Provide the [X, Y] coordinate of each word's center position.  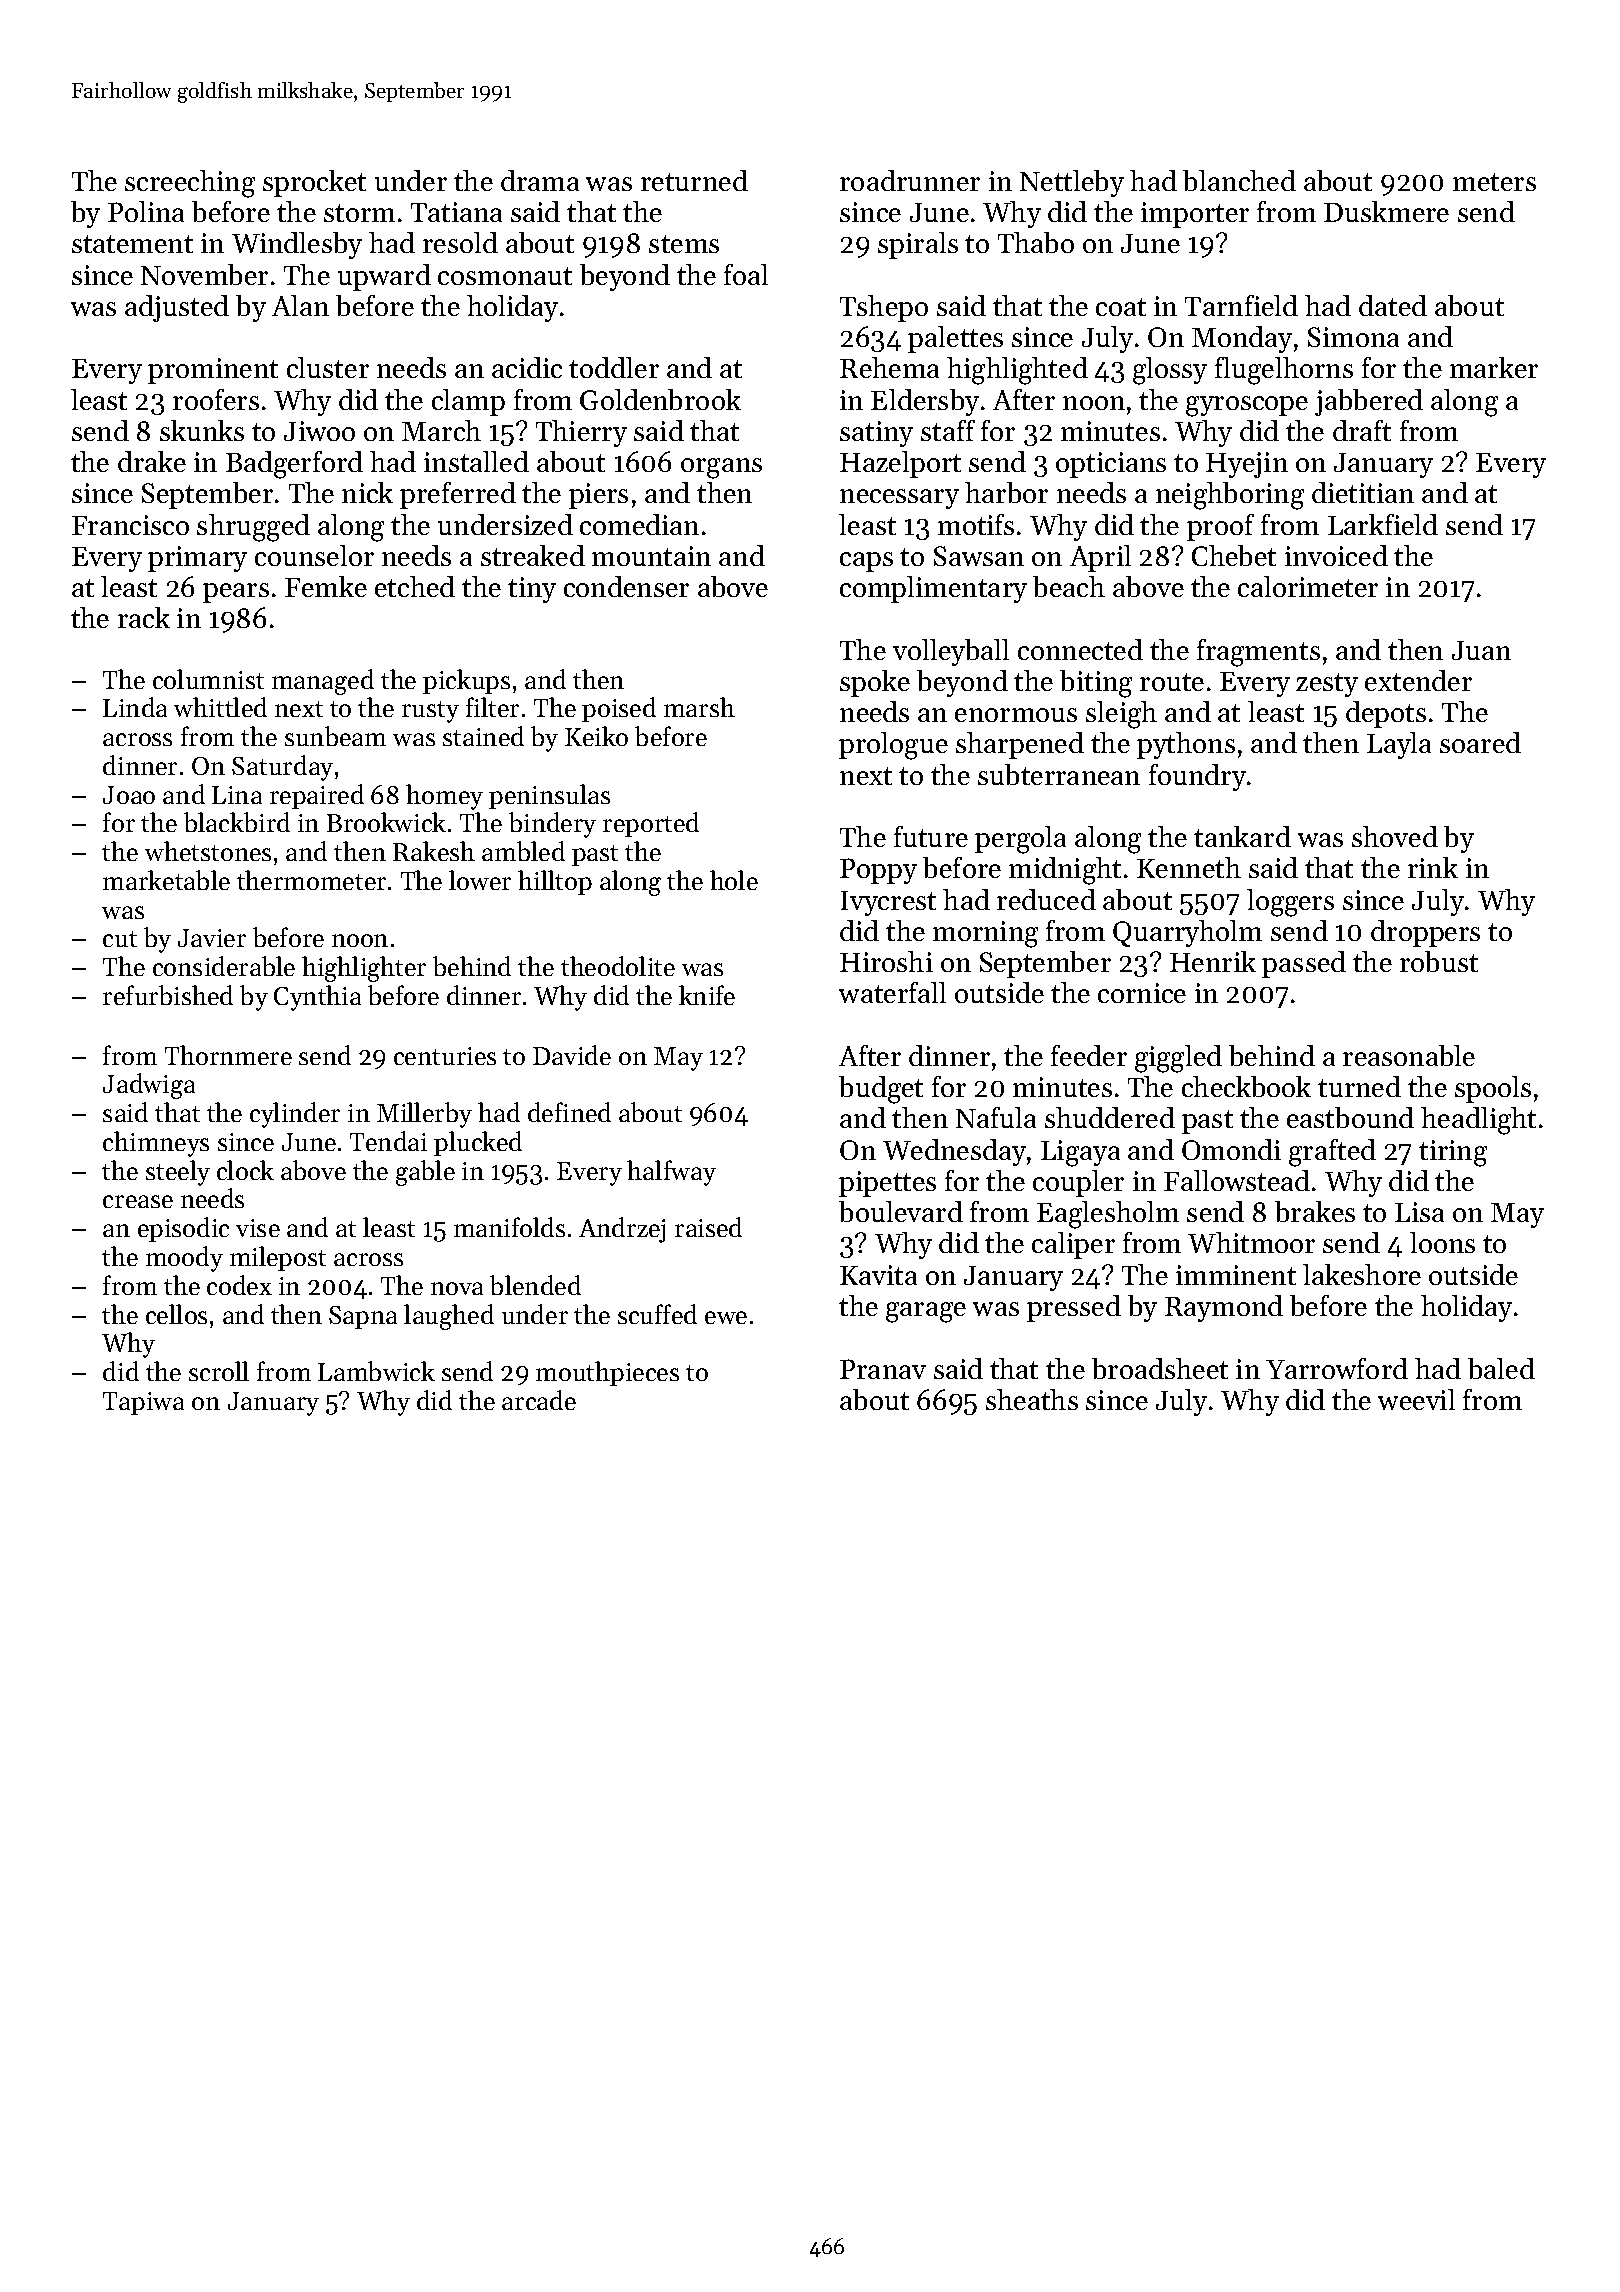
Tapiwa [143, 1403]
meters [1494, 182]
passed [1304, 964]
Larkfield [1383, 524]
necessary [899, 499]
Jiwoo [319, 431]
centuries [445, 1056]
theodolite [618, 966]
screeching [190, 184]
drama [540, 180]
